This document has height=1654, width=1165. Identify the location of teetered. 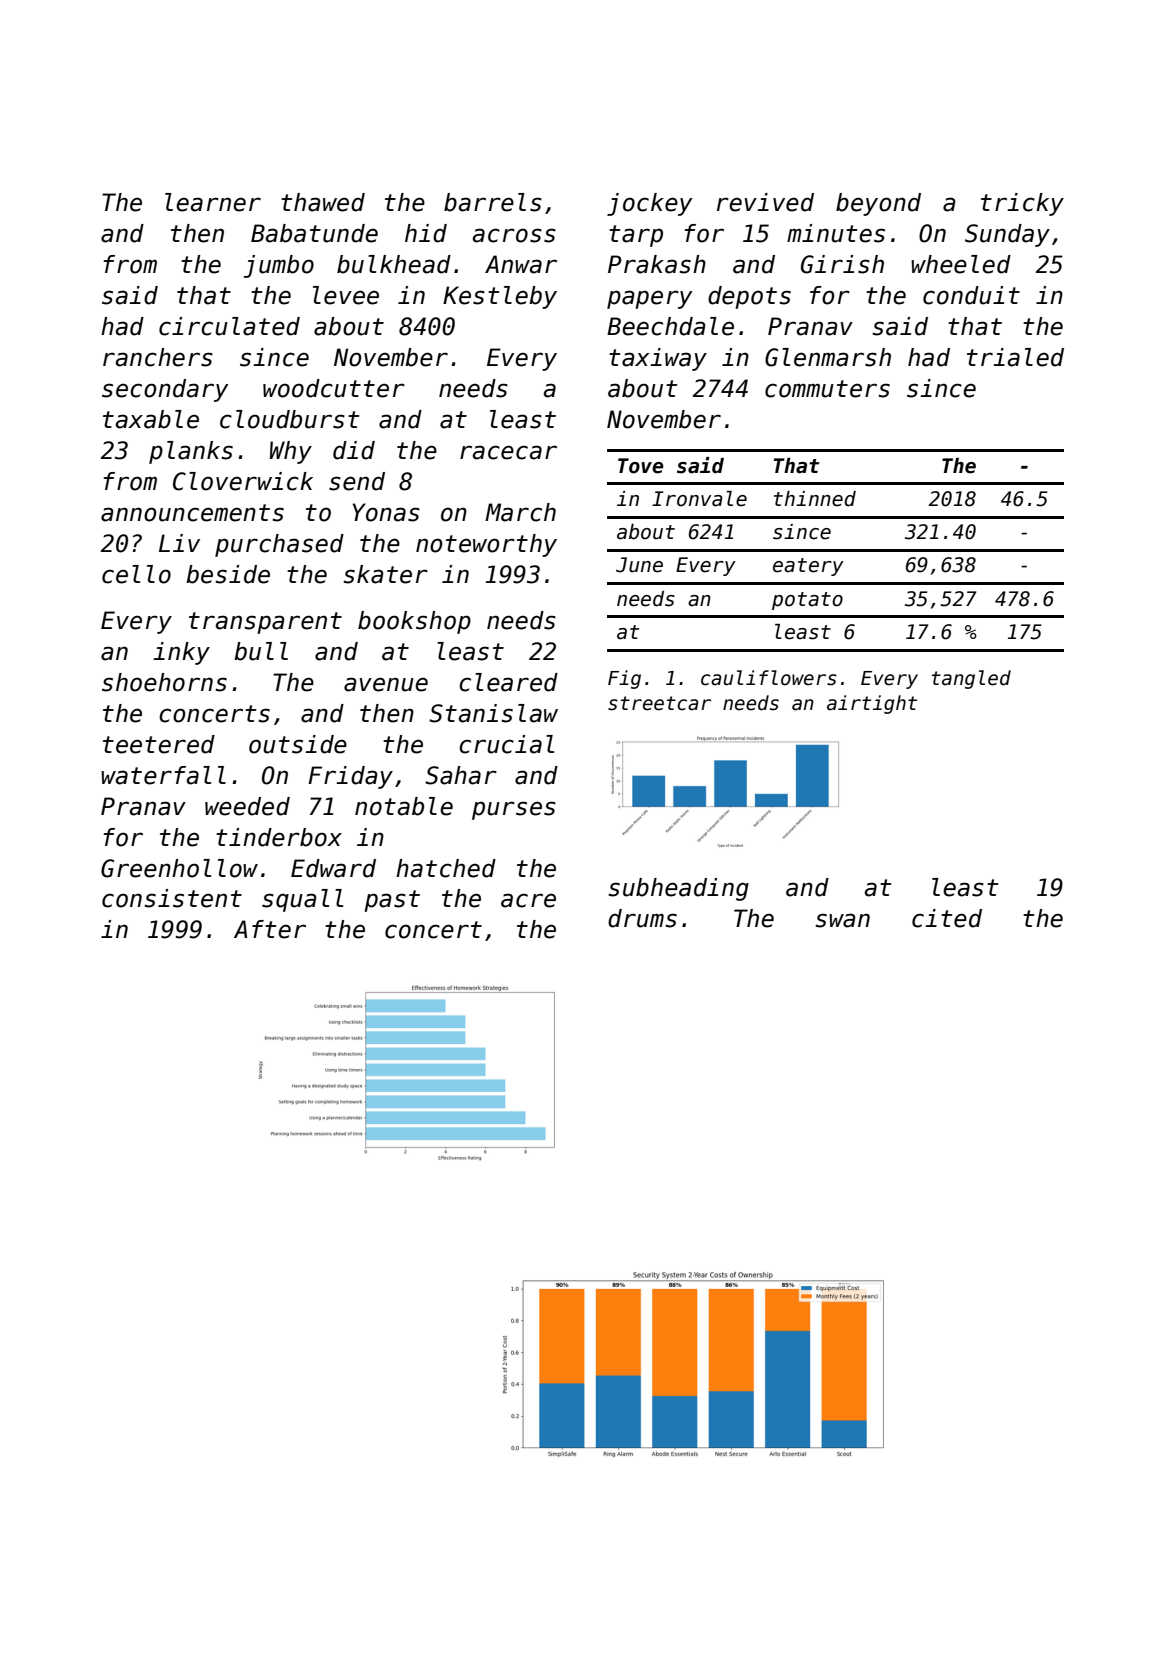
(159, 744).
